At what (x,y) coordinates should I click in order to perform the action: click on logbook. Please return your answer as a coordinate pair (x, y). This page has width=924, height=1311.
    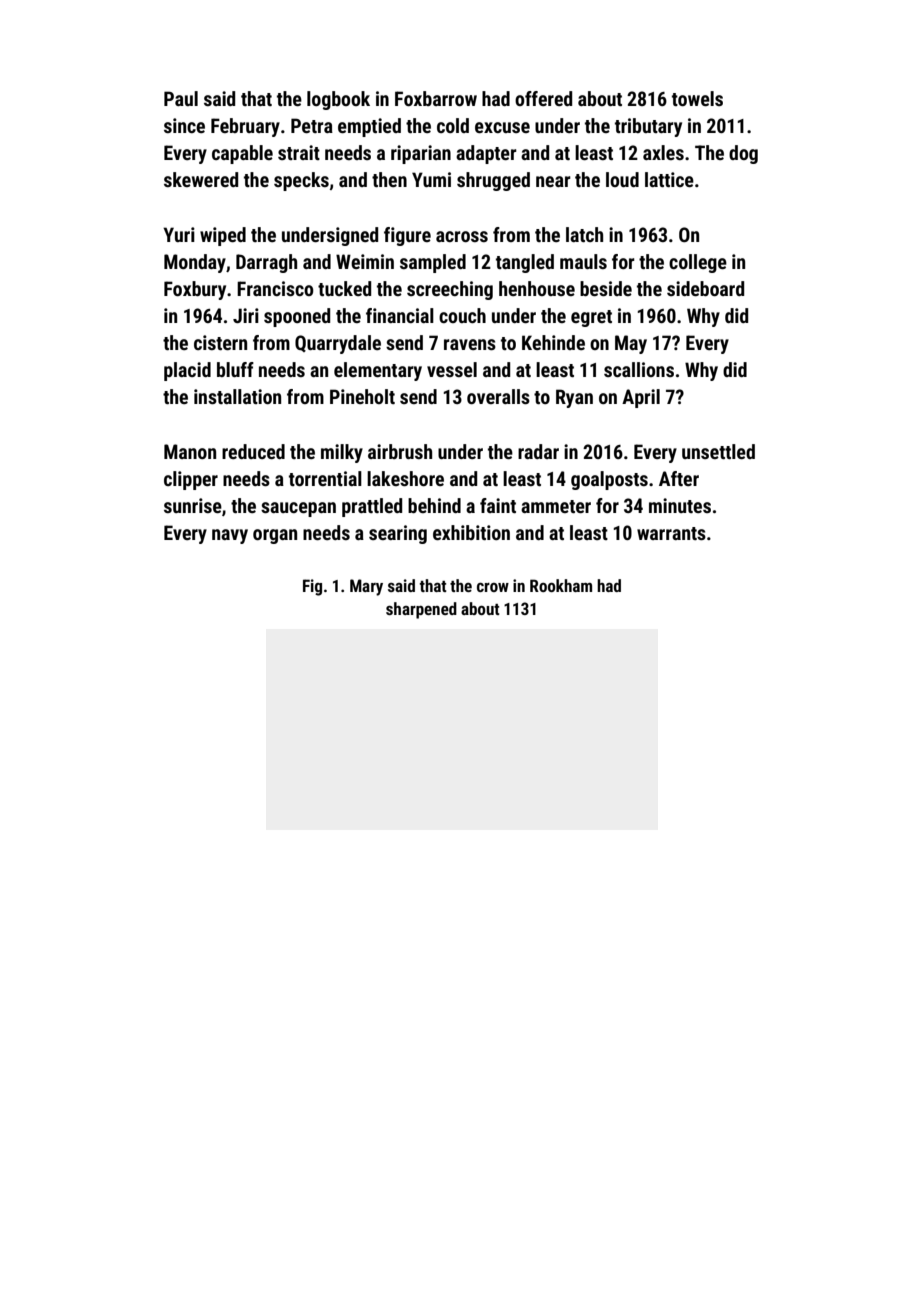
    Looking at the image, I should click on (338, 100).
